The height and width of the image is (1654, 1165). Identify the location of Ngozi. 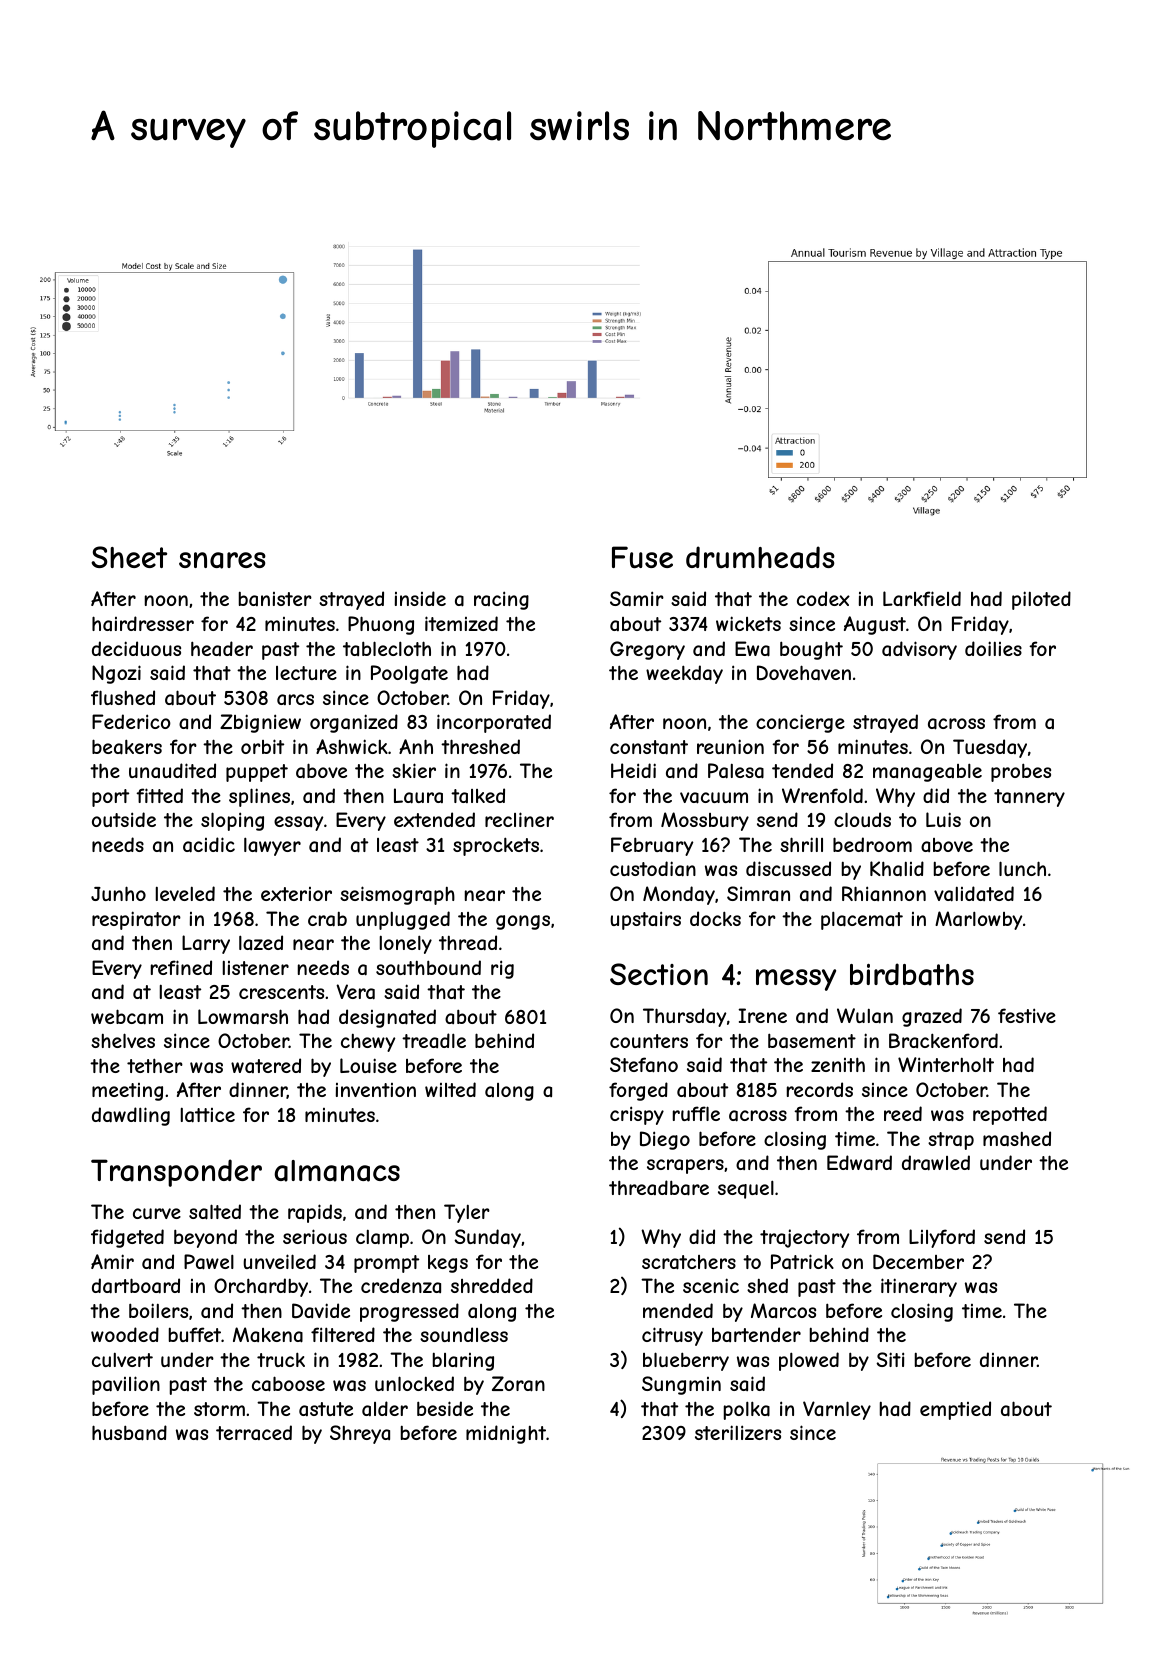
(116, 674).
